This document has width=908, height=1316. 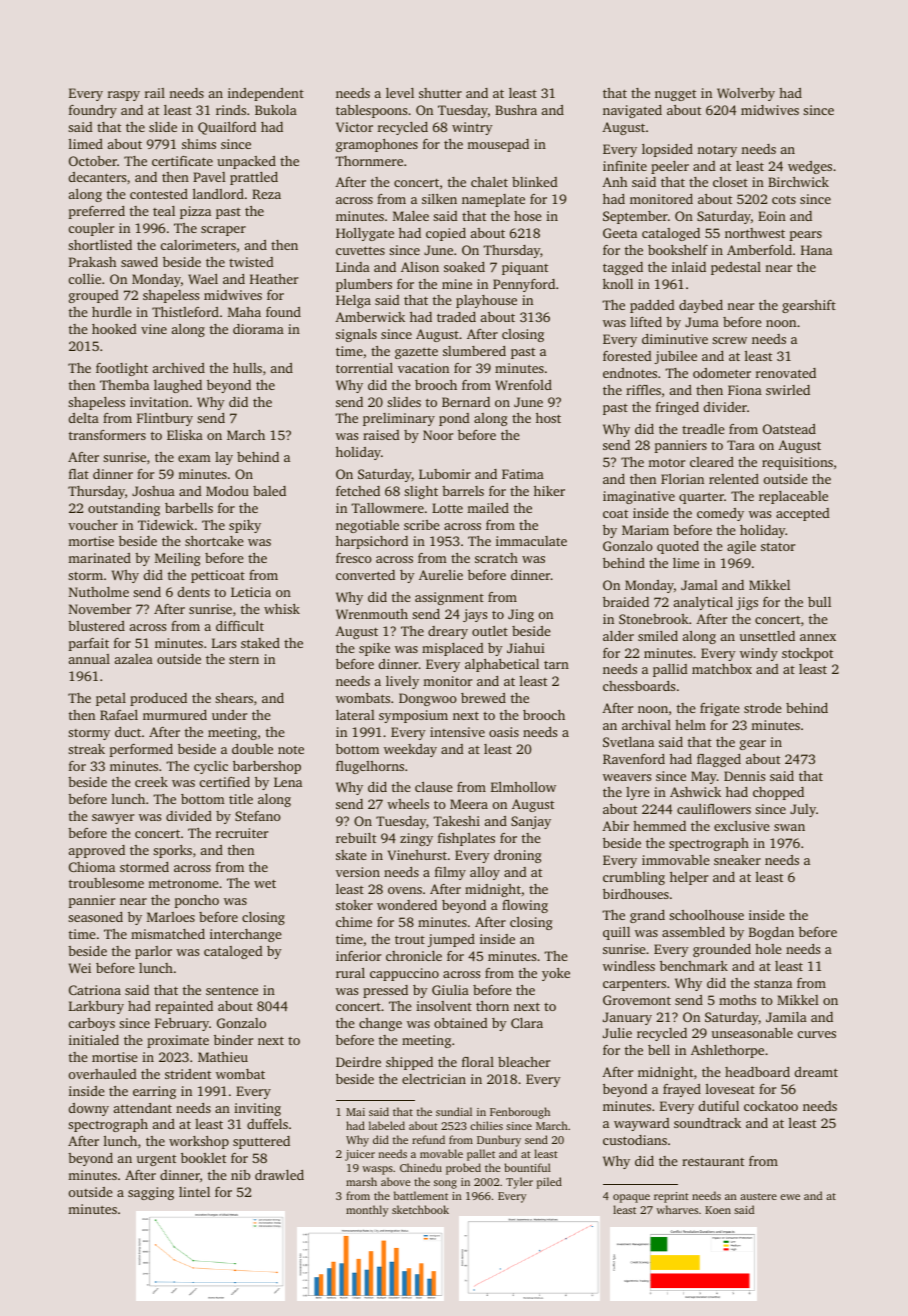 I want to click on fetched, so click(x=358, y=491).
